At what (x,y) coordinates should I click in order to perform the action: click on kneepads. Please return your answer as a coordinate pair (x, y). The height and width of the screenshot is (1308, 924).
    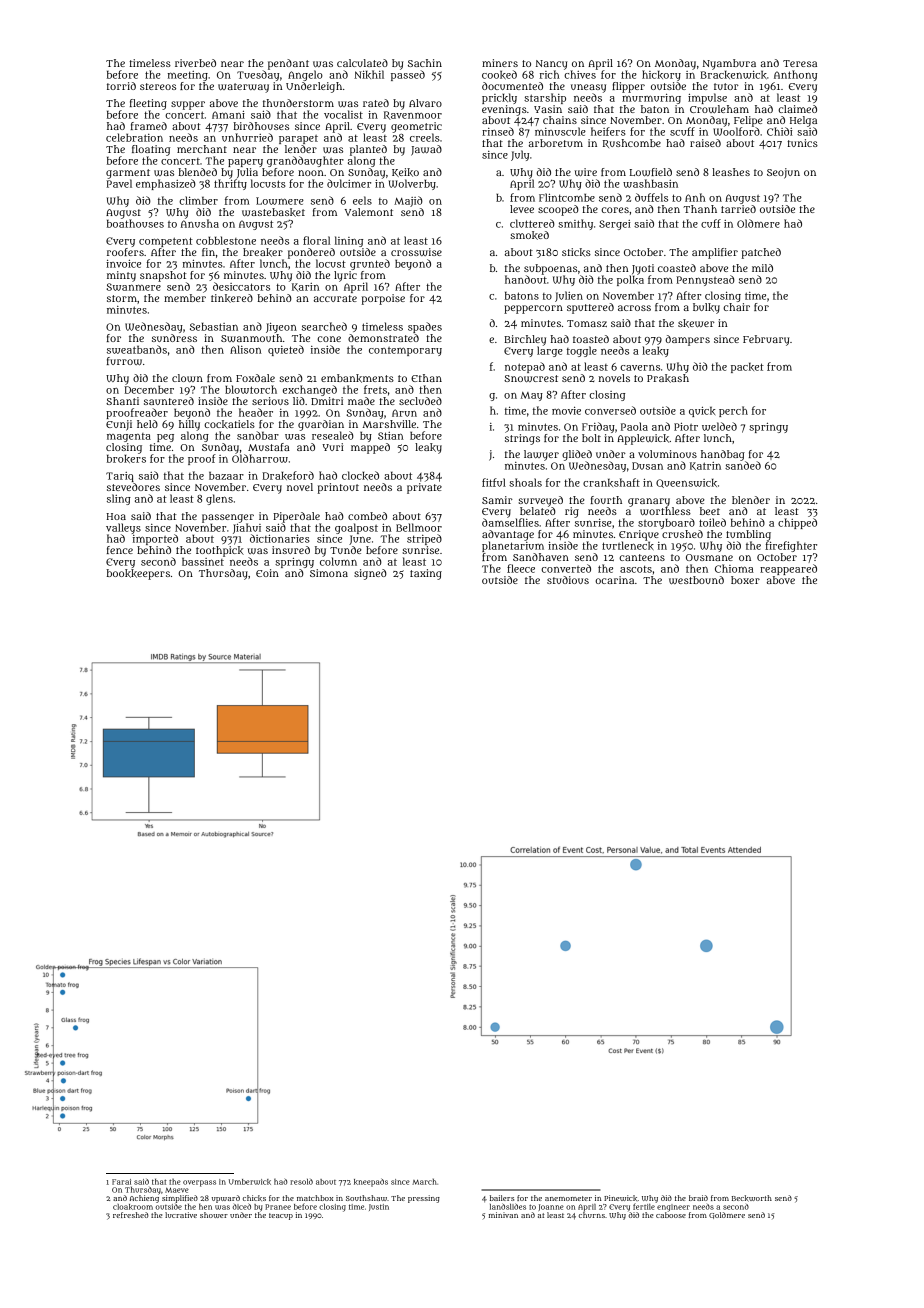
    Looking at the image, I should click on (371, 1182).
